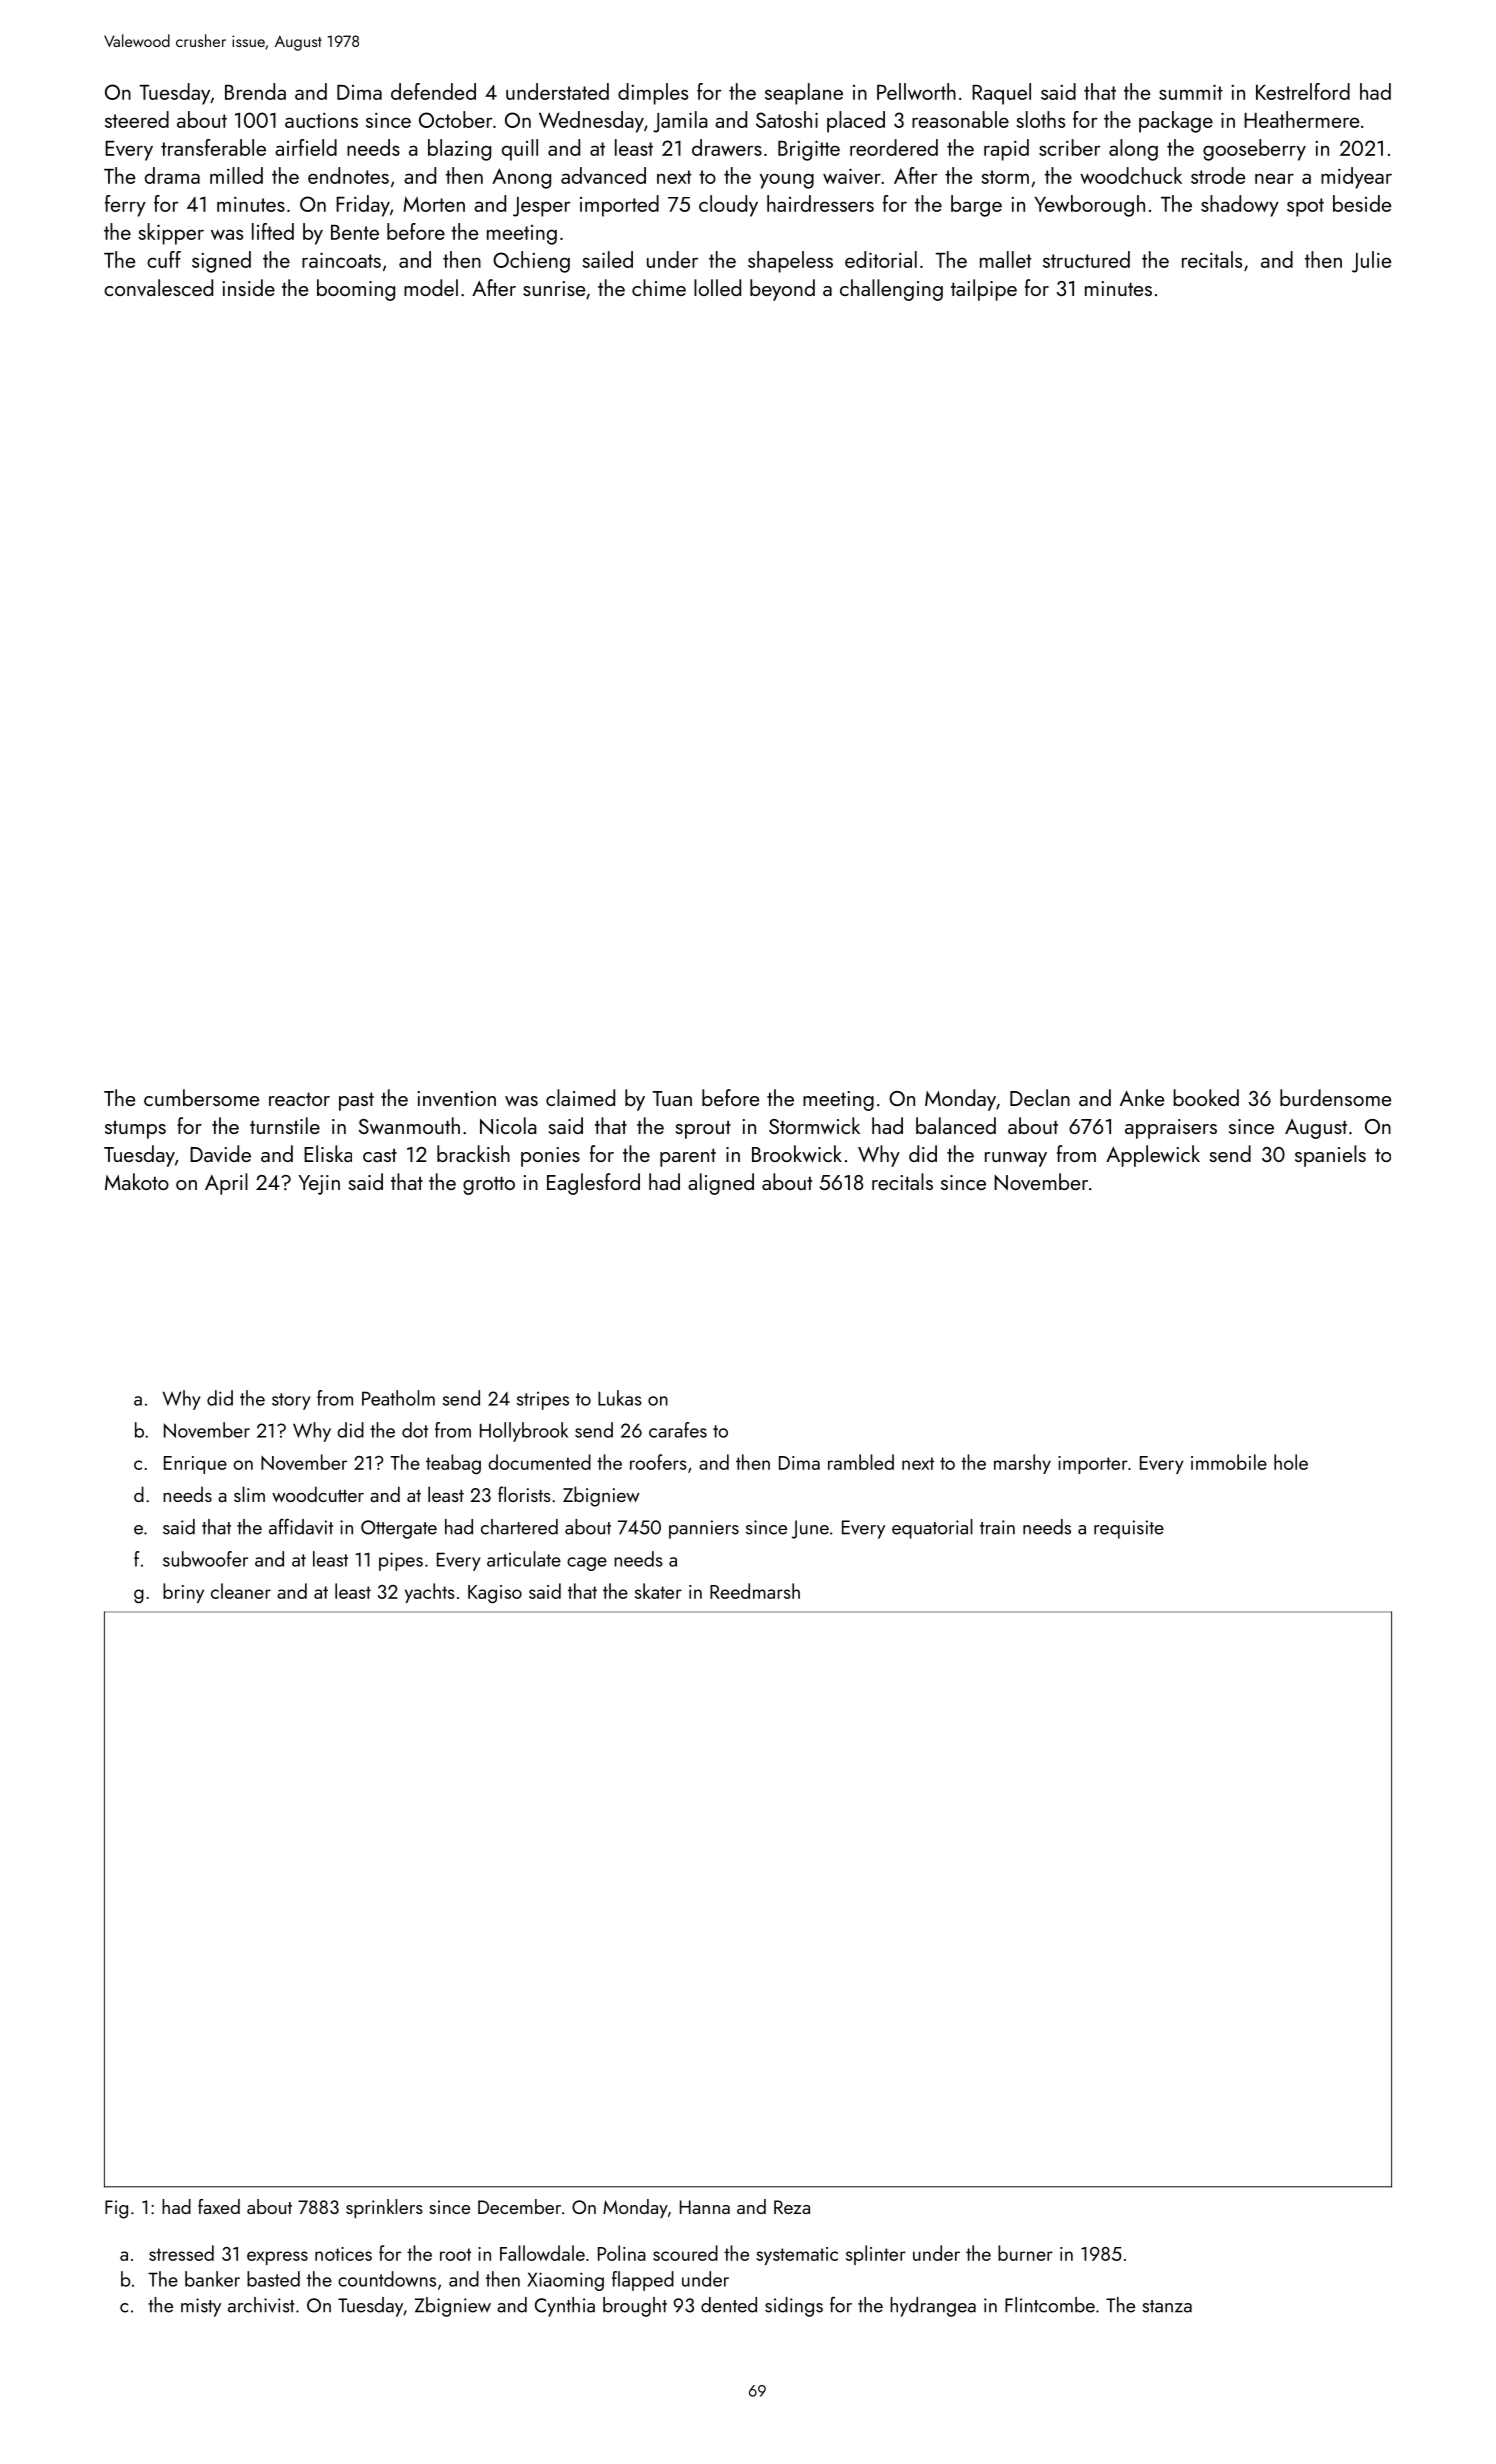  I want to click on Enrique, so click(195, 1465).
